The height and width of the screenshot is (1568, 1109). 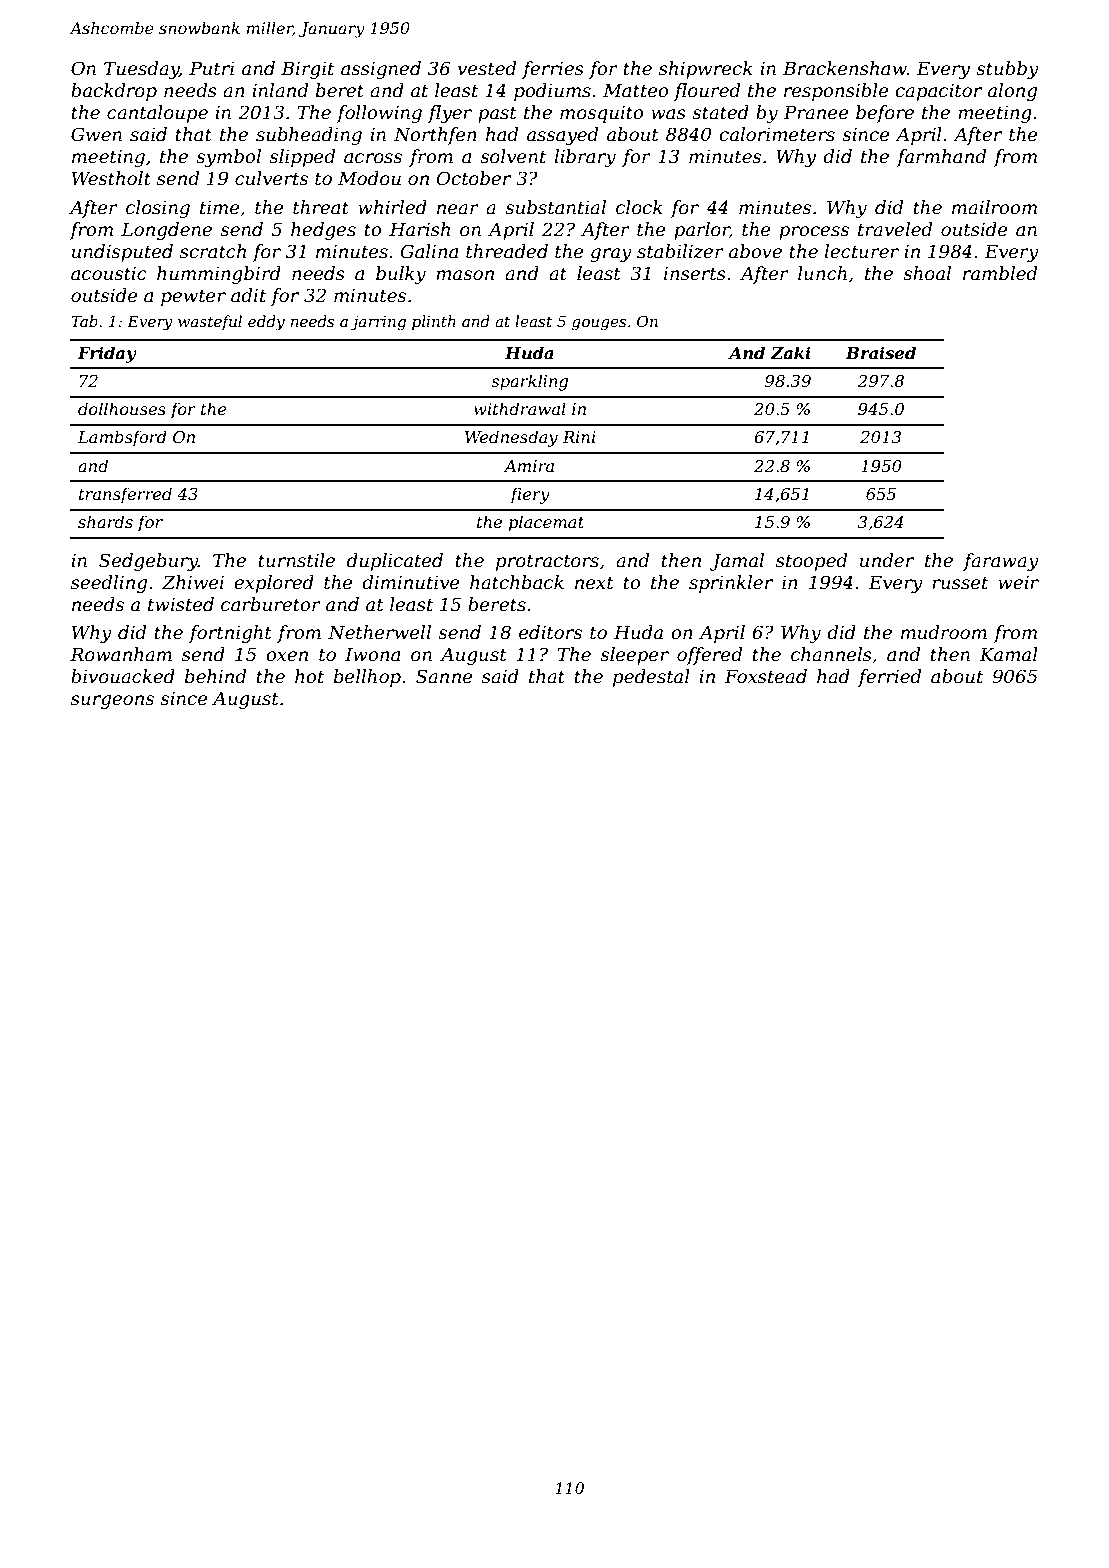 What do you see at coordinates (369, 178) in the screenshot?
I see `Modou` at bounding box center [369, 178].
